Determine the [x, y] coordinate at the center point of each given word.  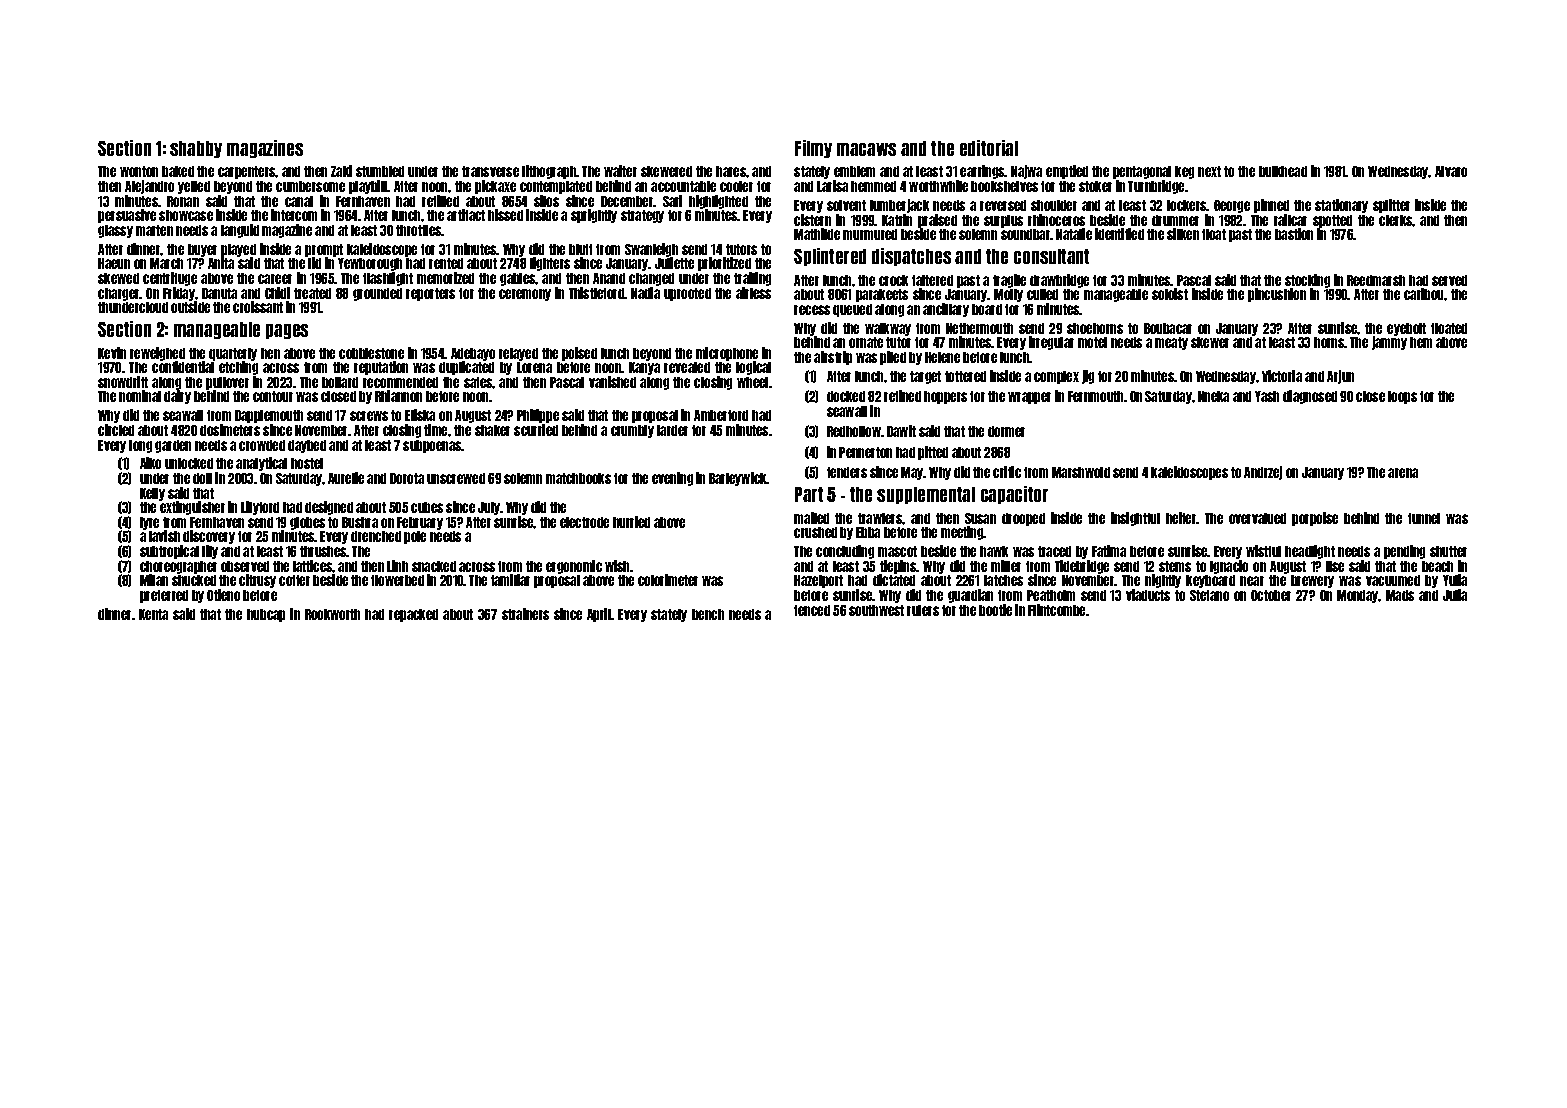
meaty [1171, 343]
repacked [413, 615]
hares [731, 171]
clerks [1396, 220]
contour [273, 396]
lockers [1187, 205]
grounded [377, 294]
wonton [139, 171]
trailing [752, 279]
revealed [687, 367]
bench [708, 614]
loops [1402, 397]
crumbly [632, 431]
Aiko [150, 463]
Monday [1358, 596]
